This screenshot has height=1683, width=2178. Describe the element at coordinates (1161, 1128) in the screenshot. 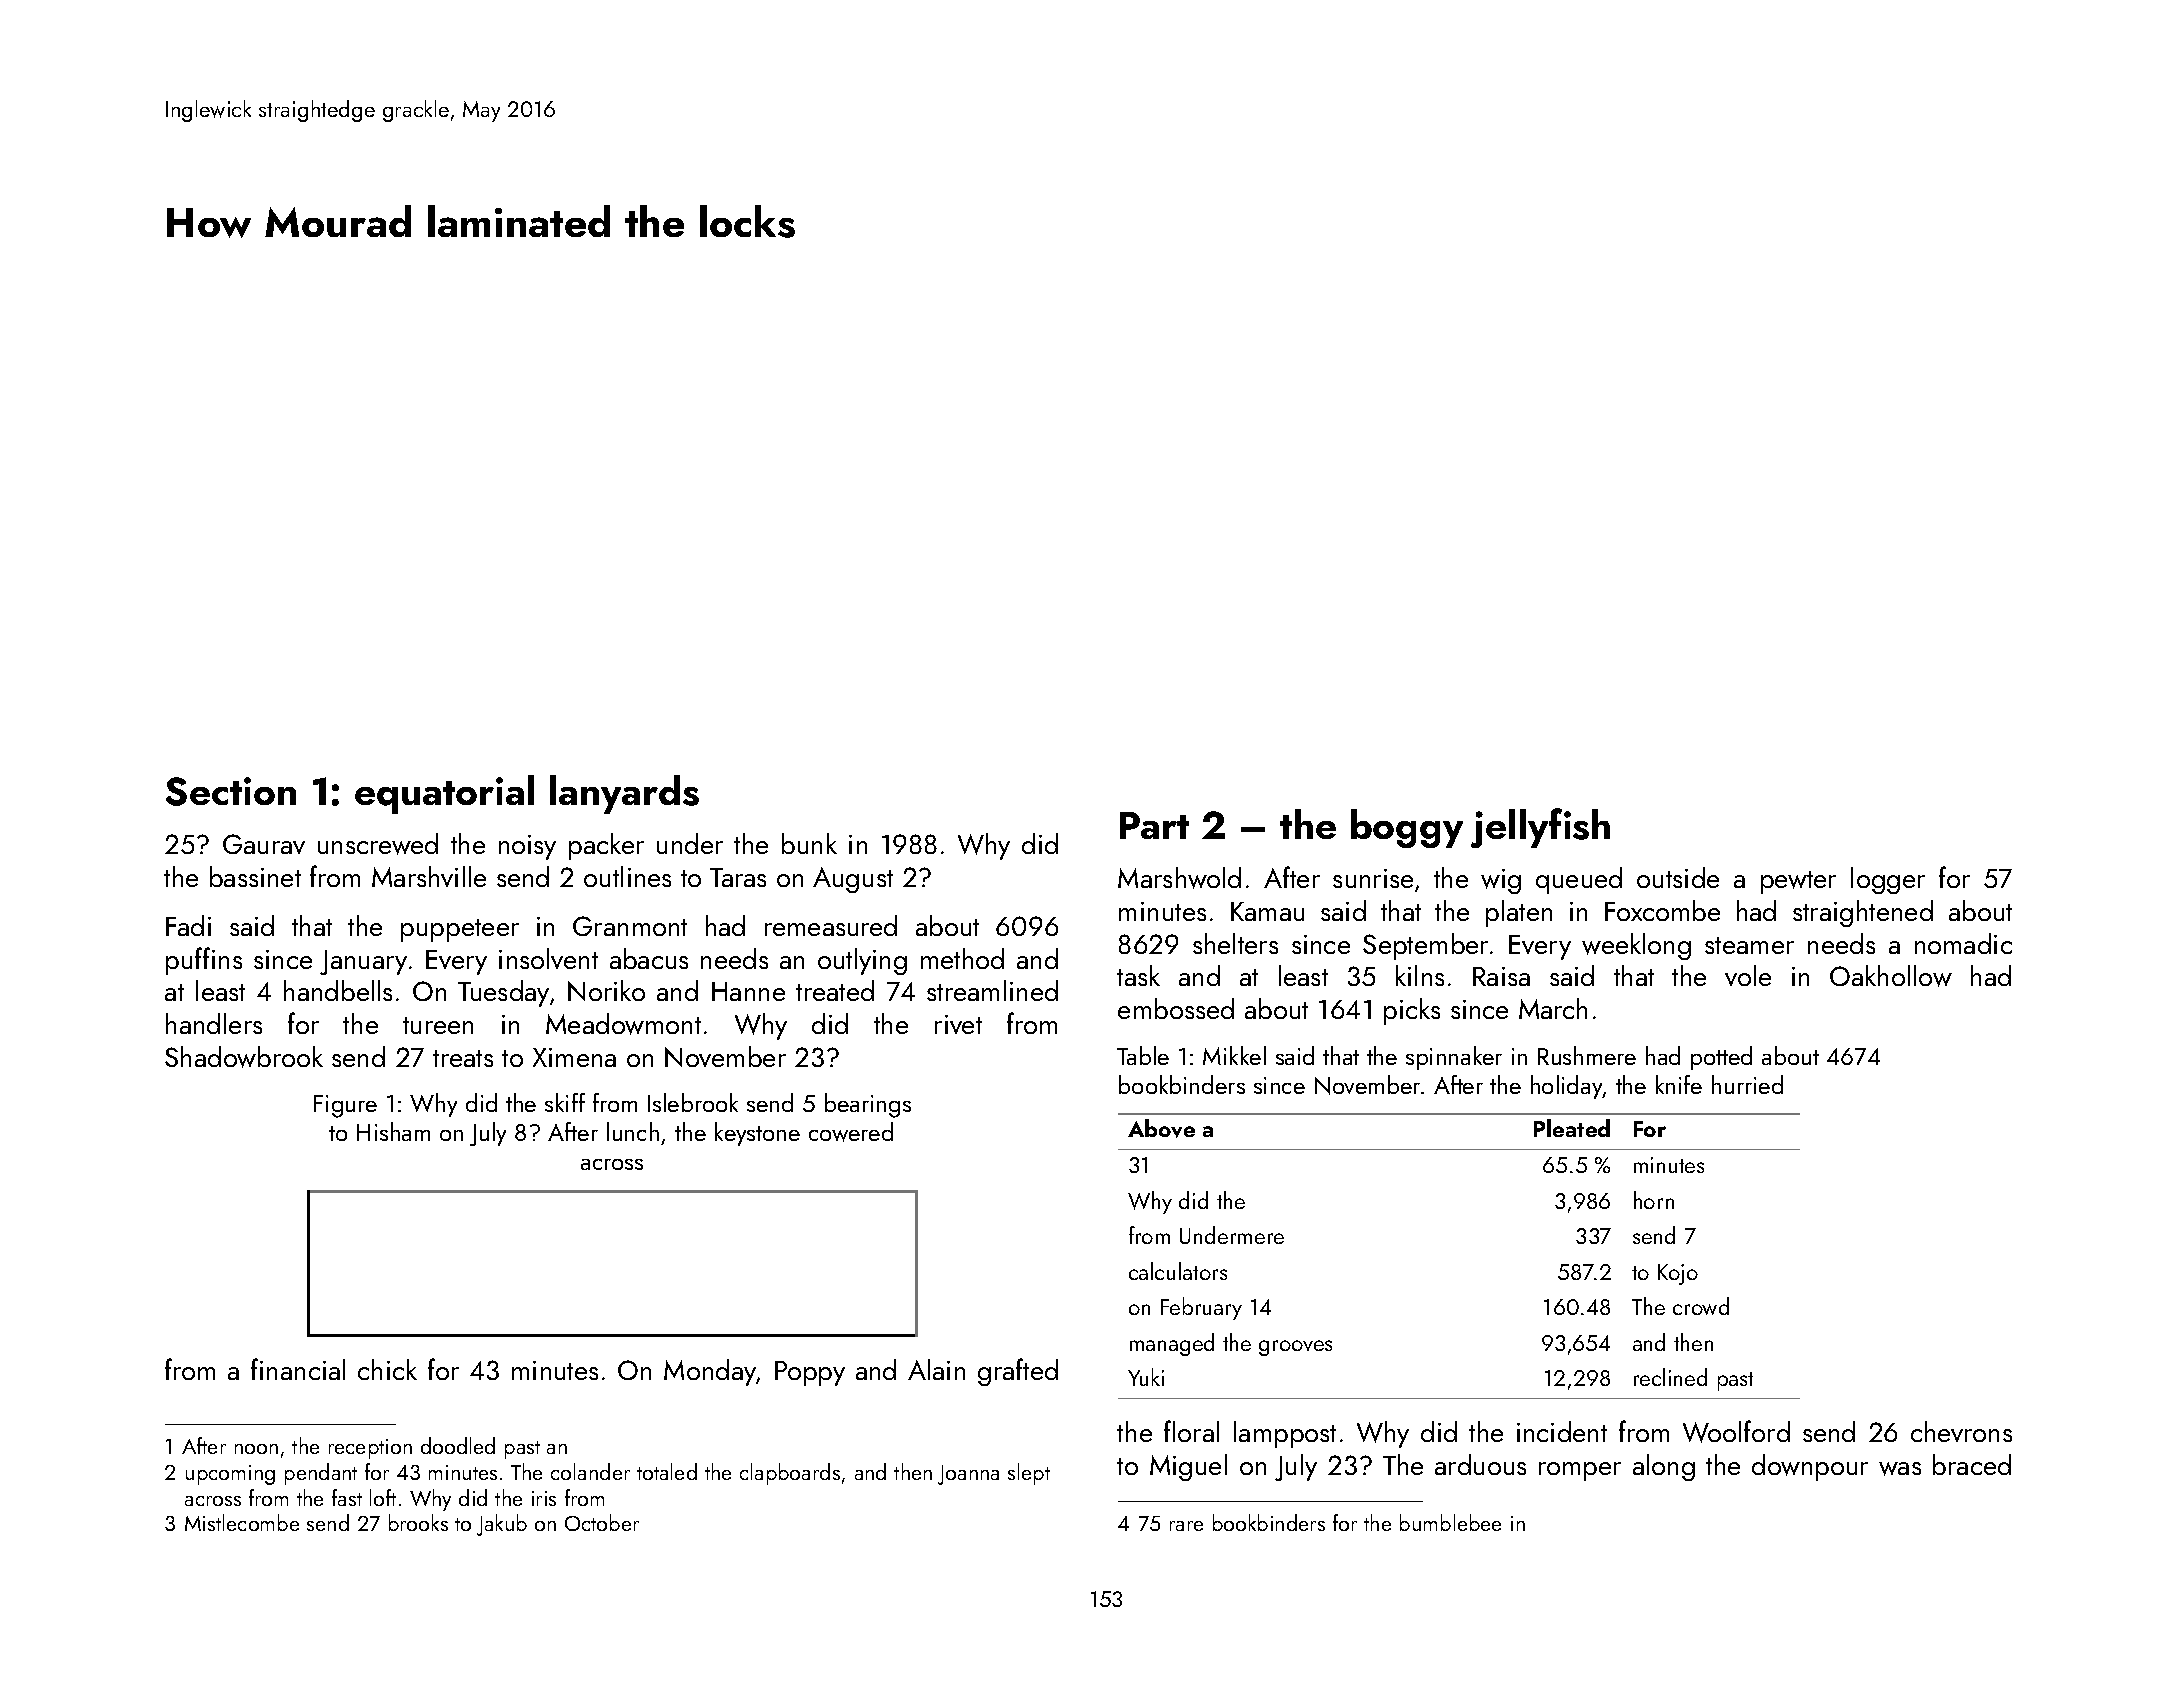

I see `Above` at that location.
